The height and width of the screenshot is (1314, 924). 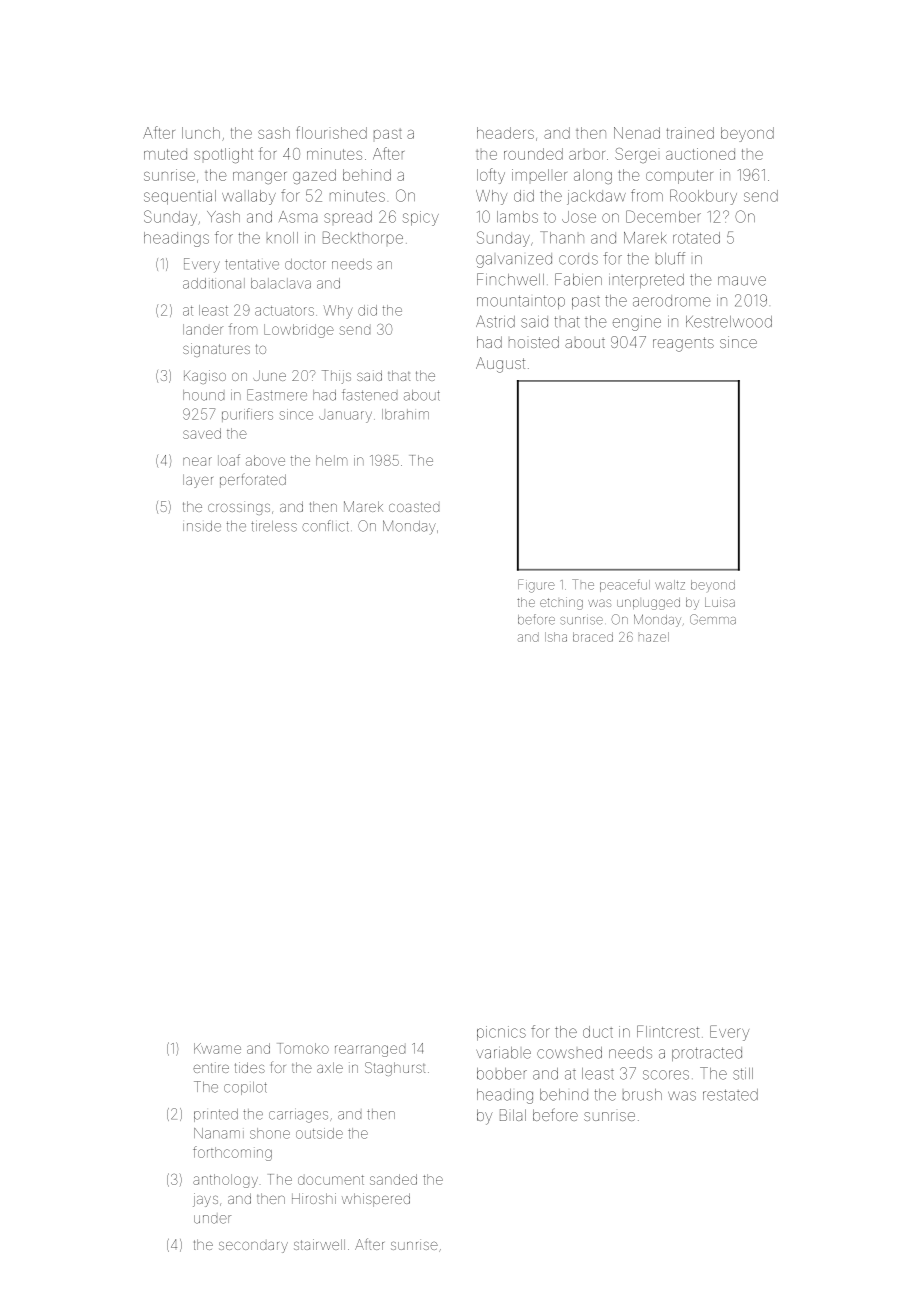 I want to click on hazel, so click(x=654, y=637).
